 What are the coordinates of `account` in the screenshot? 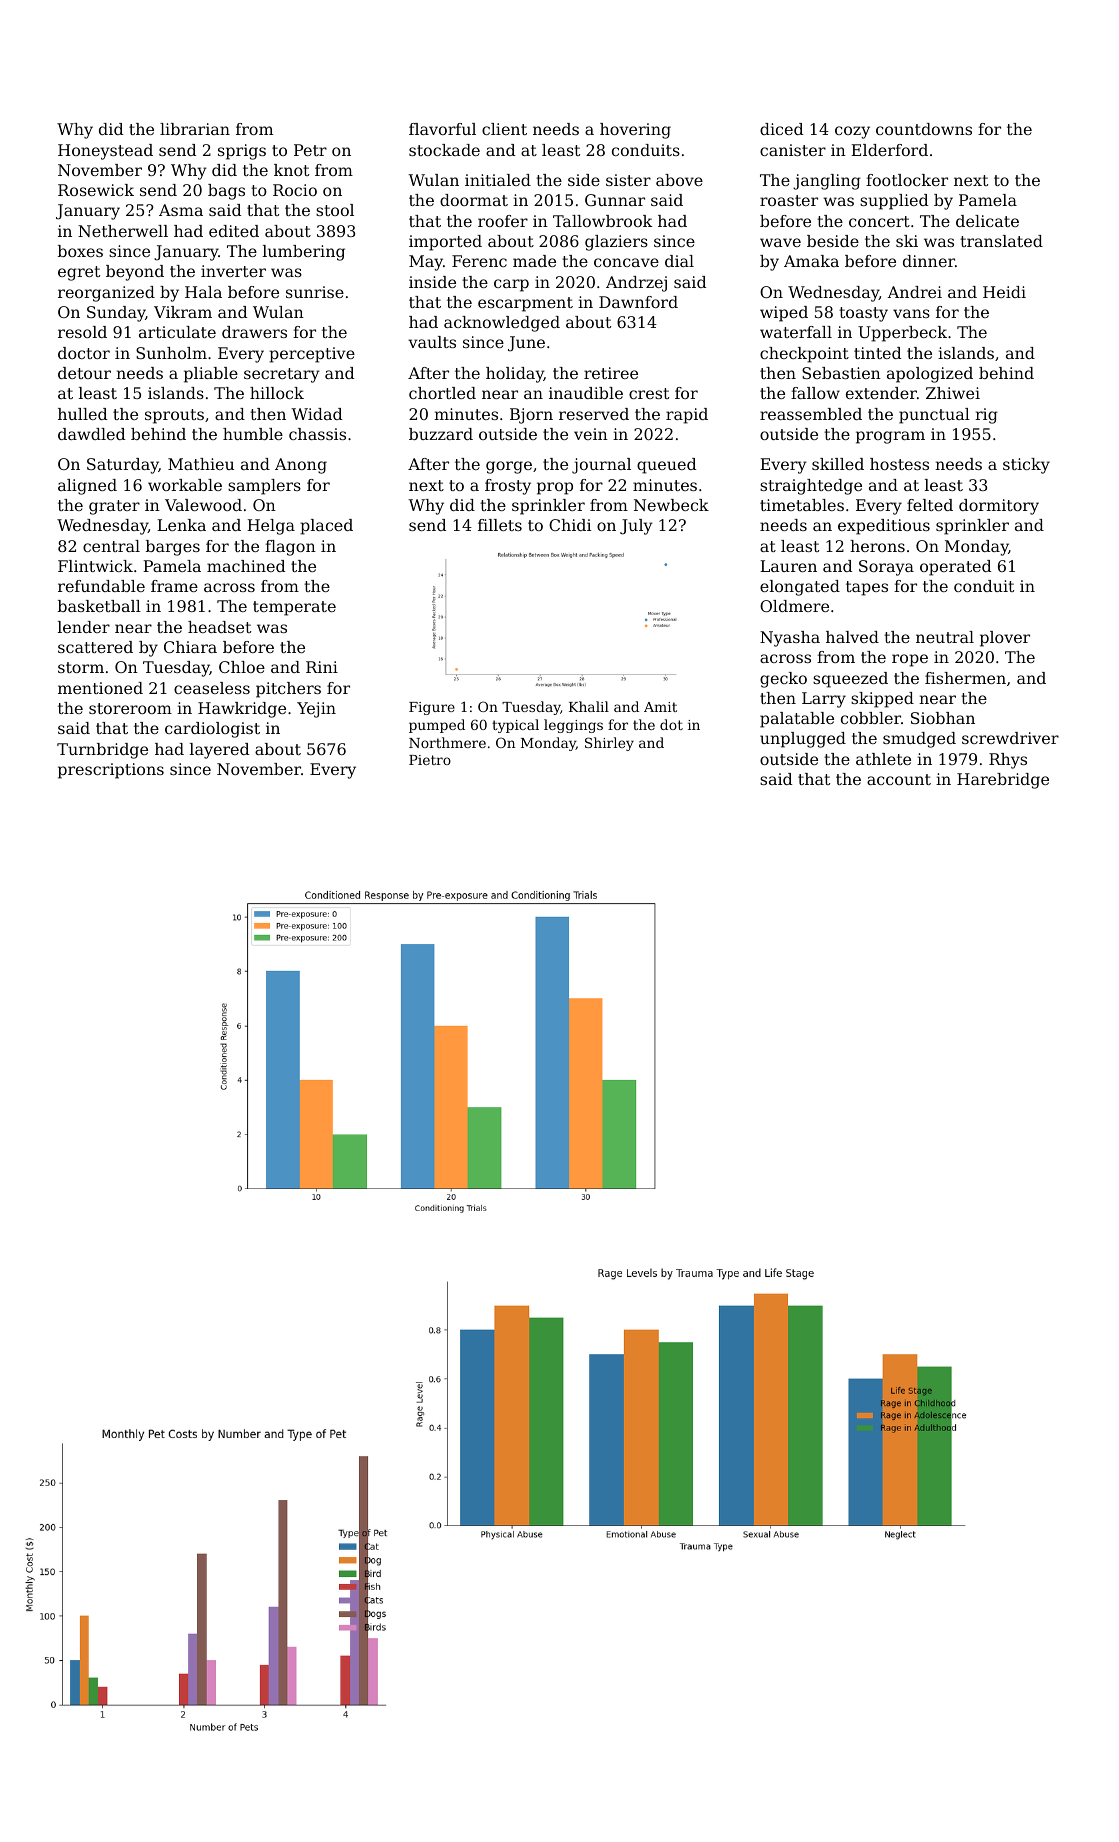 It's located at (899, 779).
